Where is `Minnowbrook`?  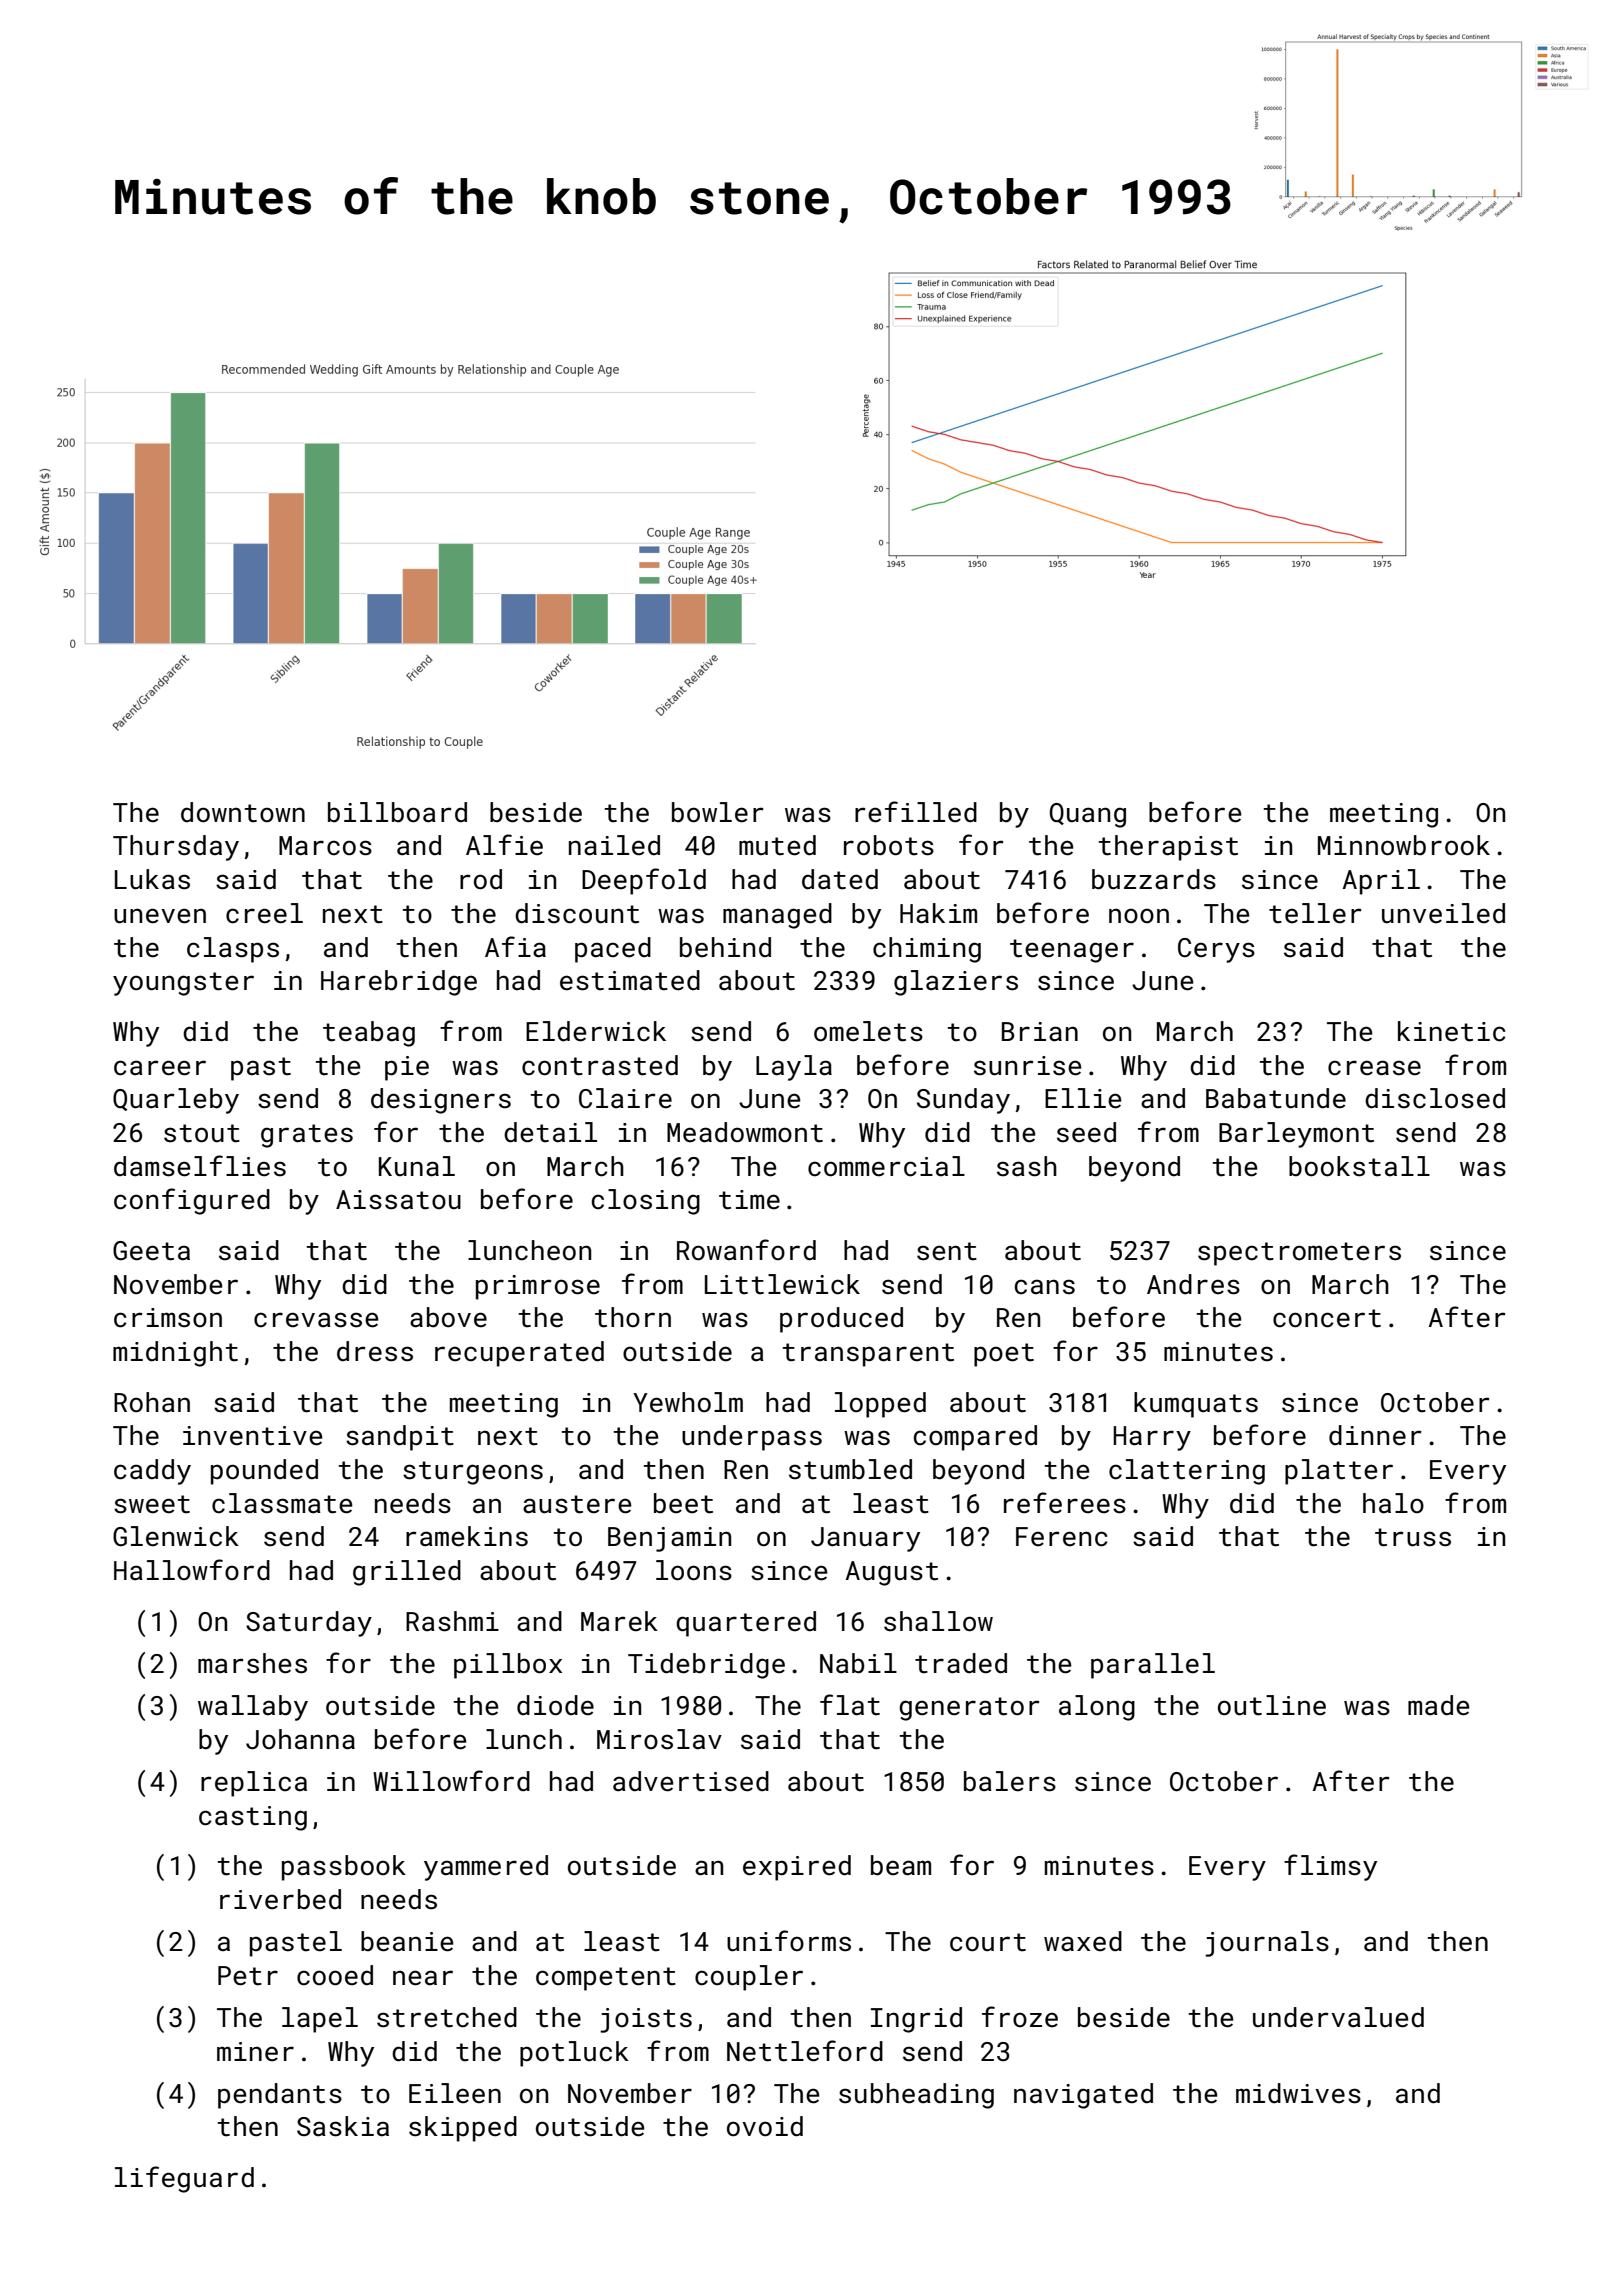 Minnowbrook is located at coordinates (1404, 845).
